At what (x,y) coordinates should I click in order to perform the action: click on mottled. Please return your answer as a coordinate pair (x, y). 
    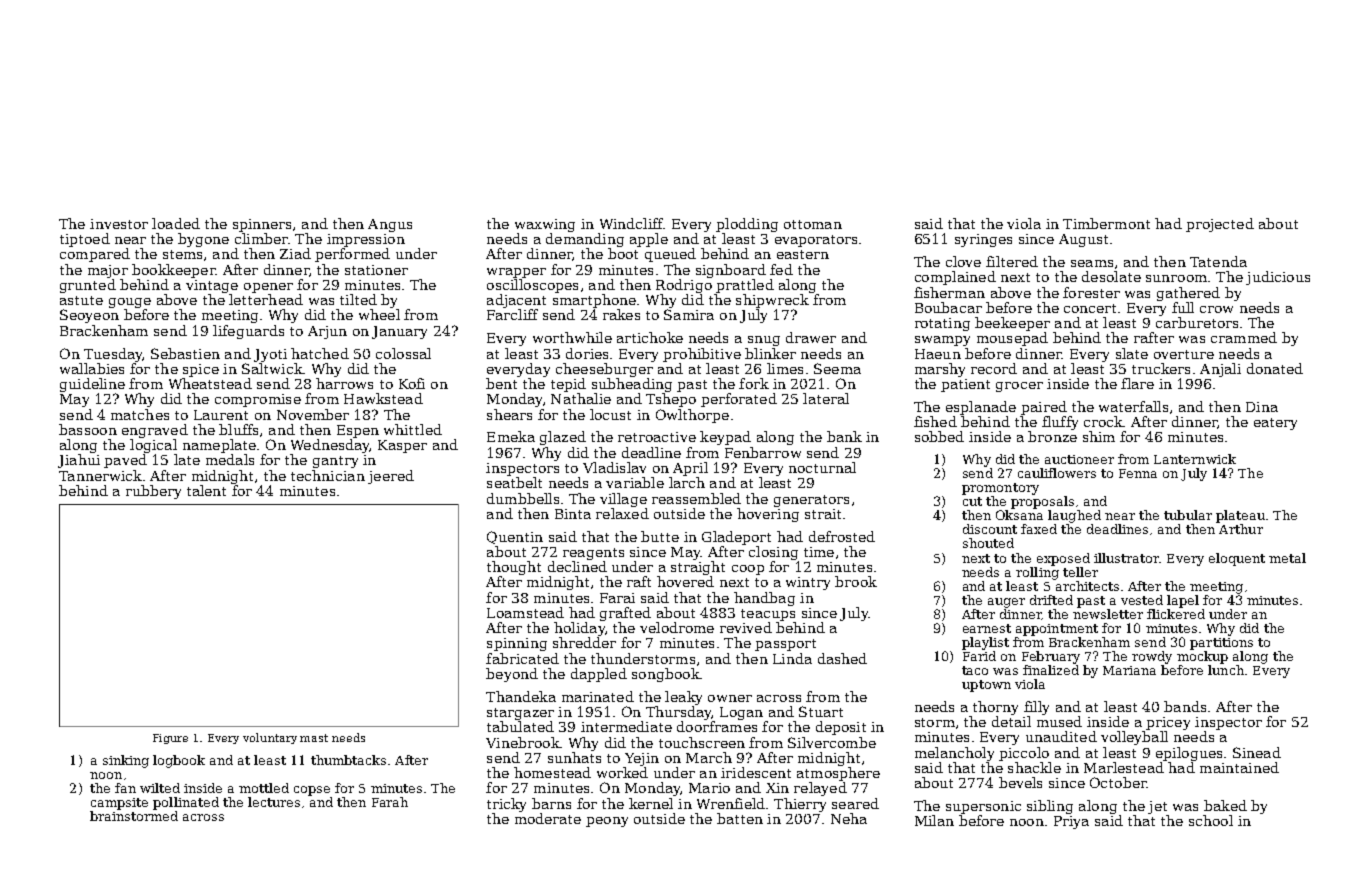
    Looking at the image, I should click on (264, 788).
